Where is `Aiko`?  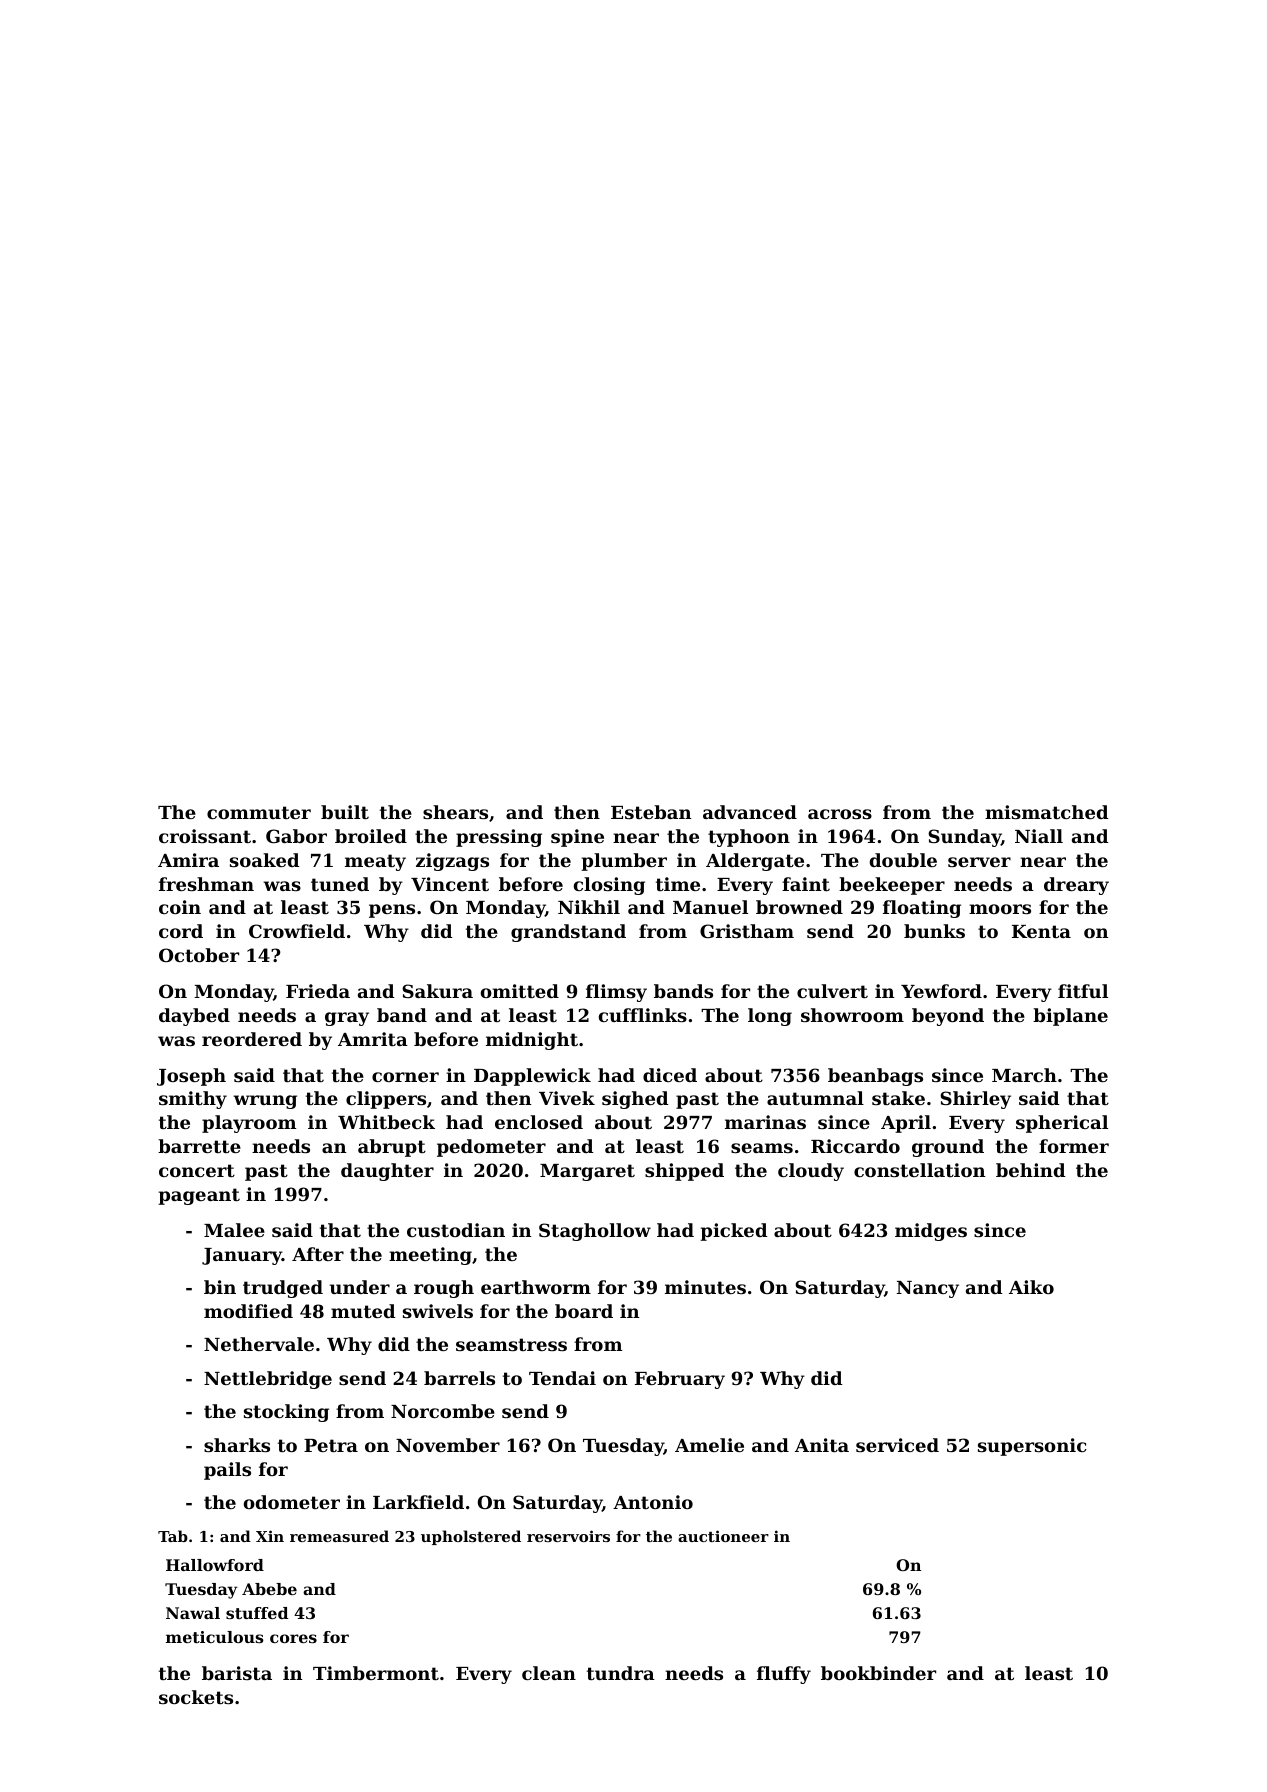 Aiko is located at coordinates (1031, 1287).
